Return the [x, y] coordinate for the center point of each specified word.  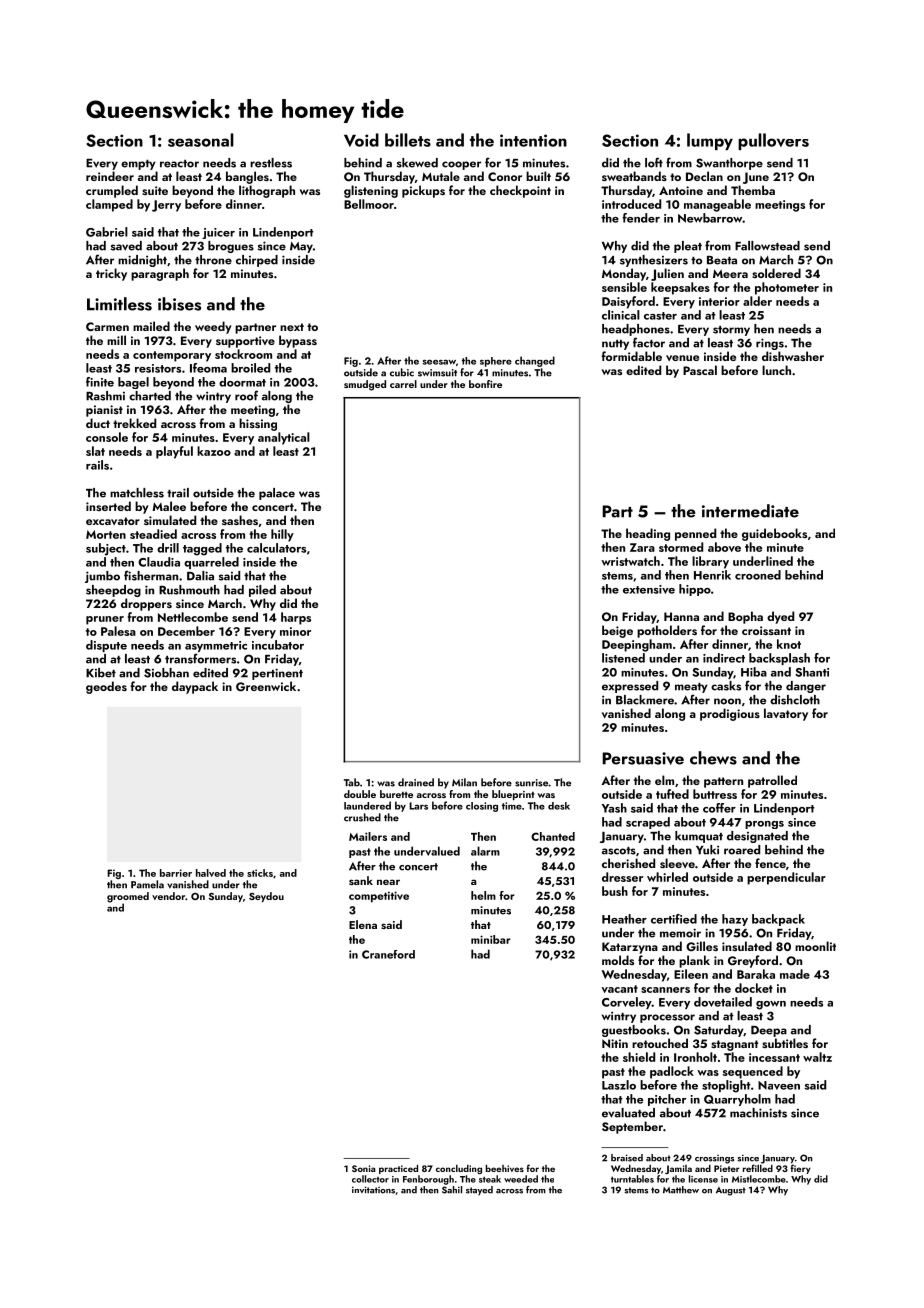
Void [361, 140]
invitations [373, 1190]
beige [617, 631]
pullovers [773, 141]
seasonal [201, 140]
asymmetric [216, 646]
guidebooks [774, 534]
